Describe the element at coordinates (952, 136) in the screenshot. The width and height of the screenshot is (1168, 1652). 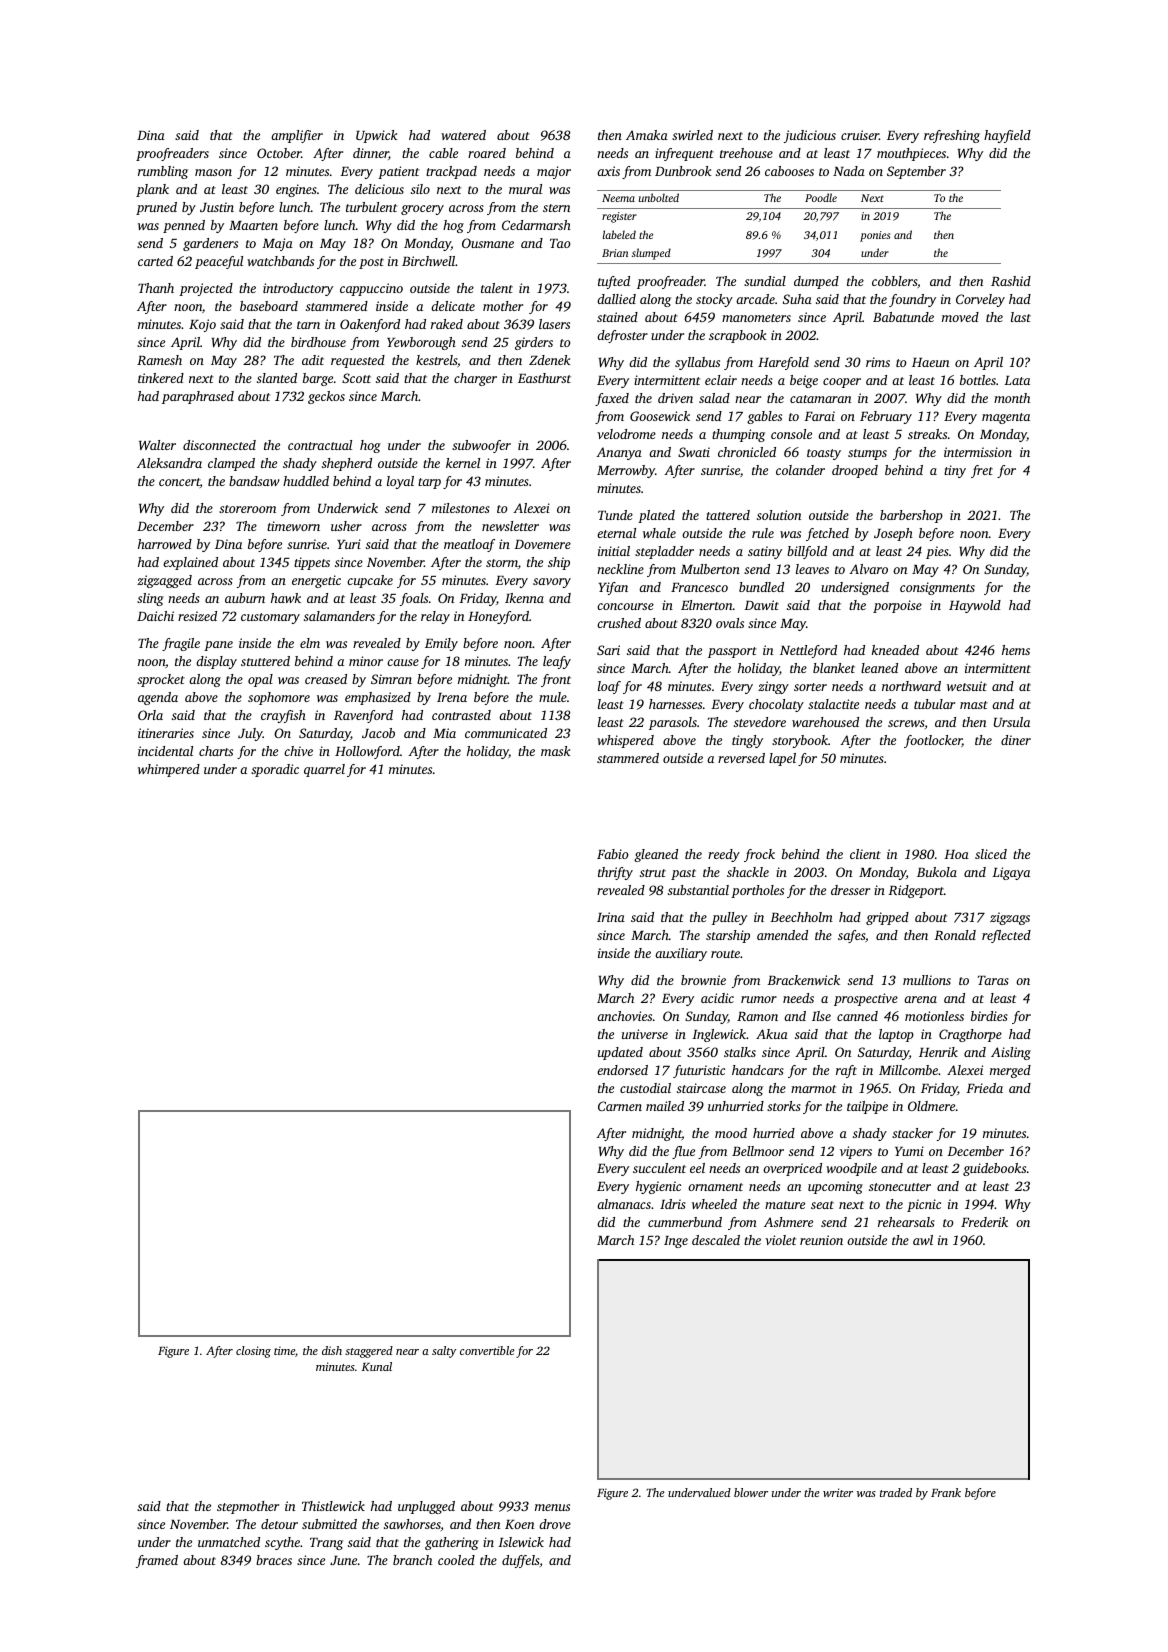
I see `refreshing` at that location.
